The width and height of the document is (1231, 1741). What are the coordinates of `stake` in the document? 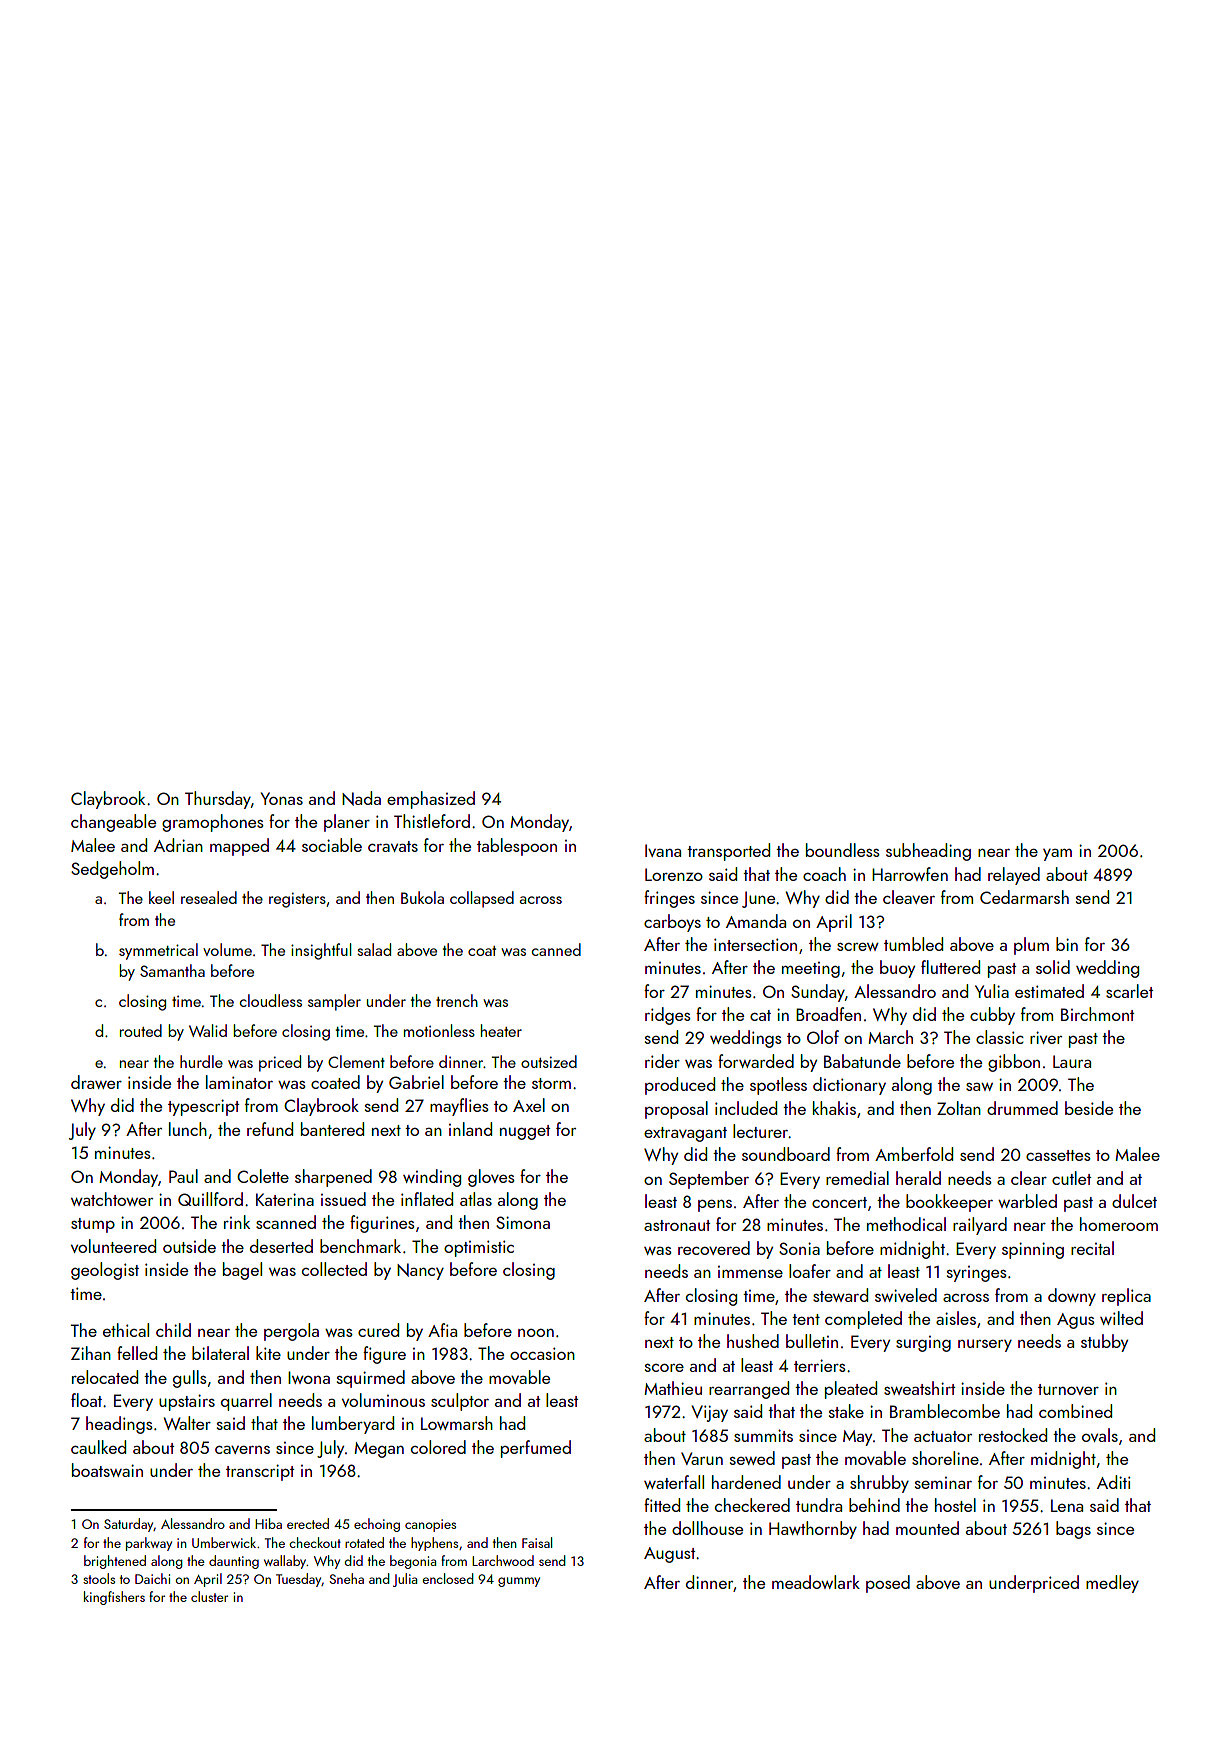 It's located at (846, 1411).
